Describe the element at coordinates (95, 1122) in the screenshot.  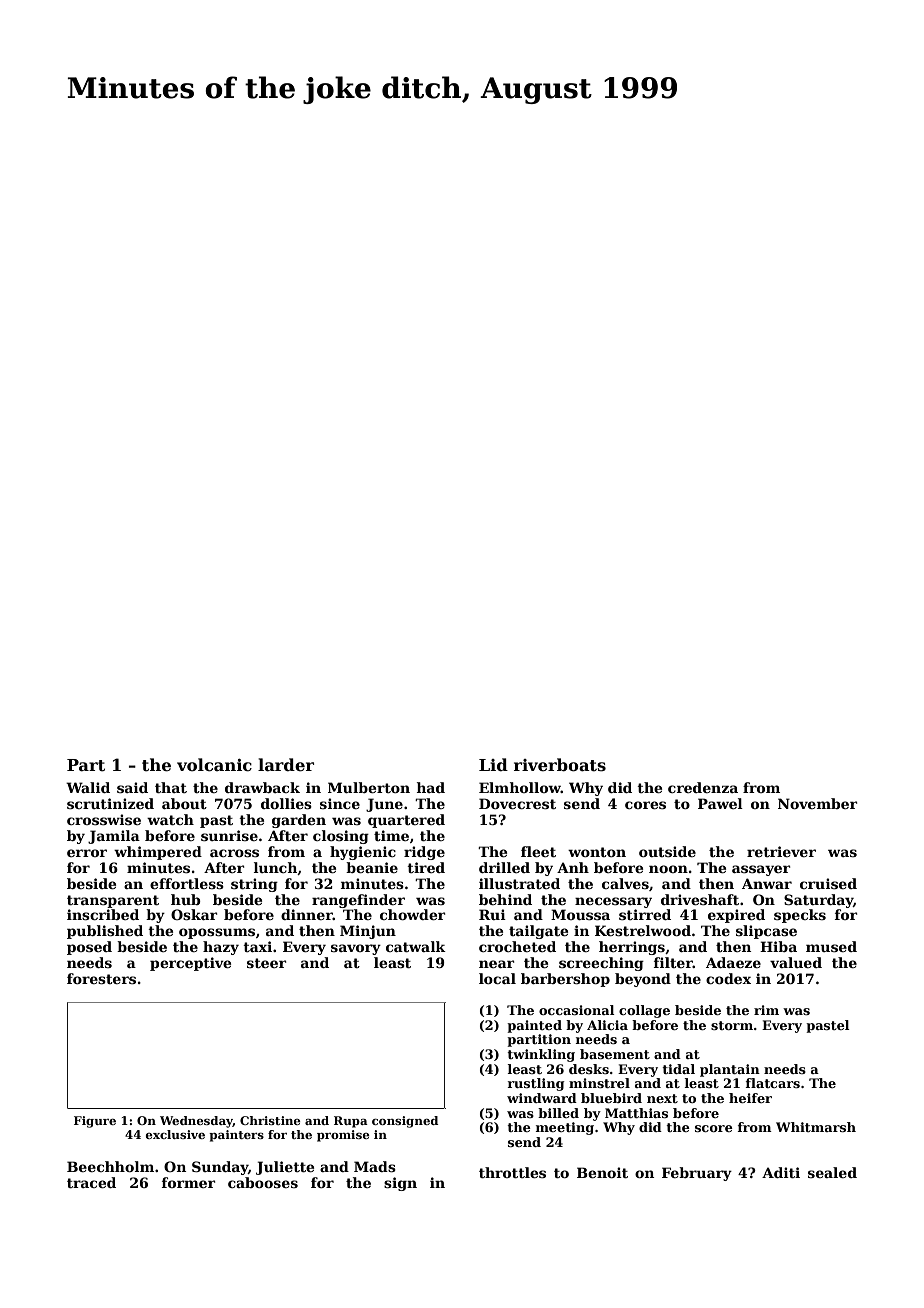
I see `Figure` at that location.
